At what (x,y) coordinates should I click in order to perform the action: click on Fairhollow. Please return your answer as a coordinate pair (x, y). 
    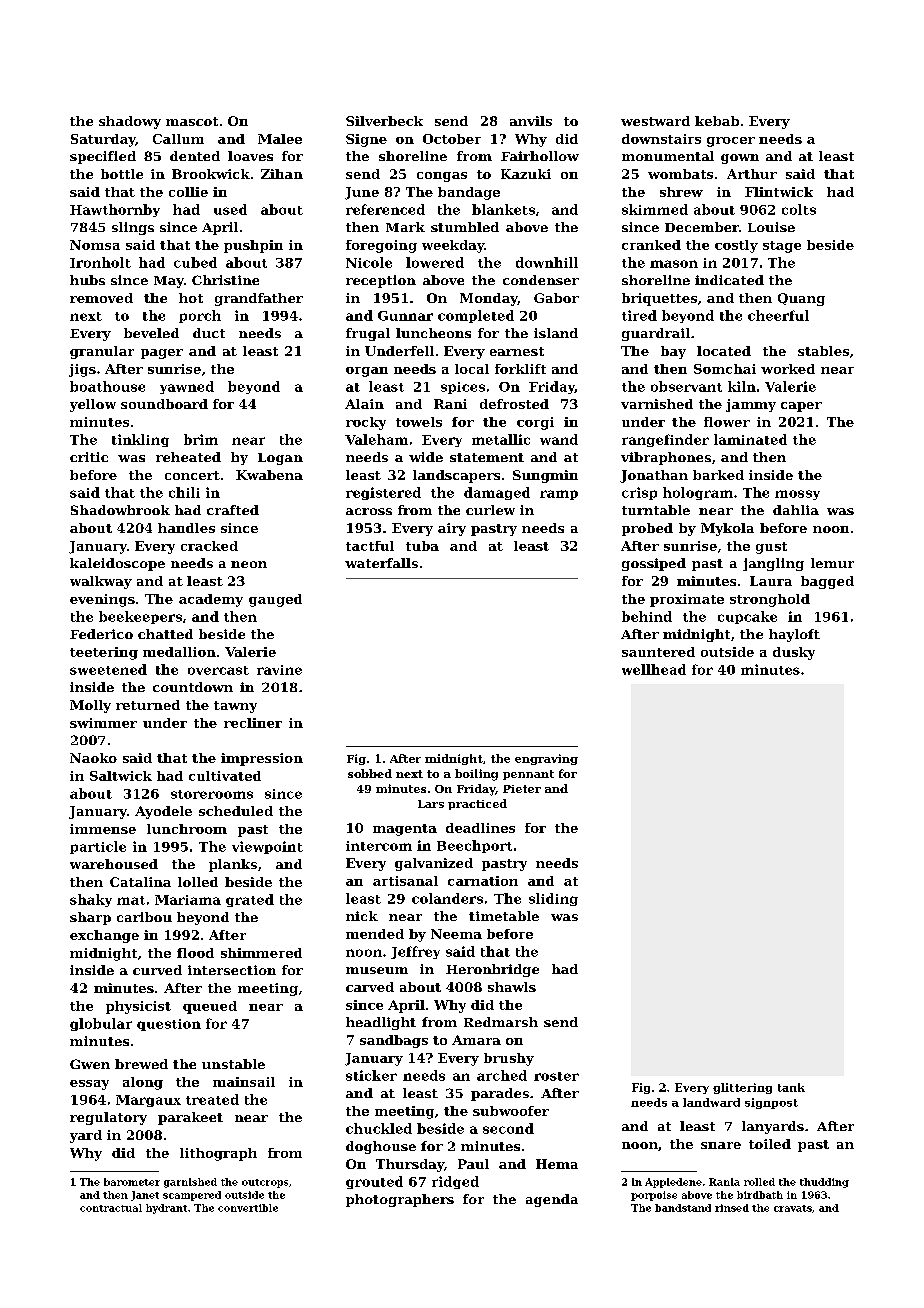
    Looking at the image, I should click on (540, 156).
